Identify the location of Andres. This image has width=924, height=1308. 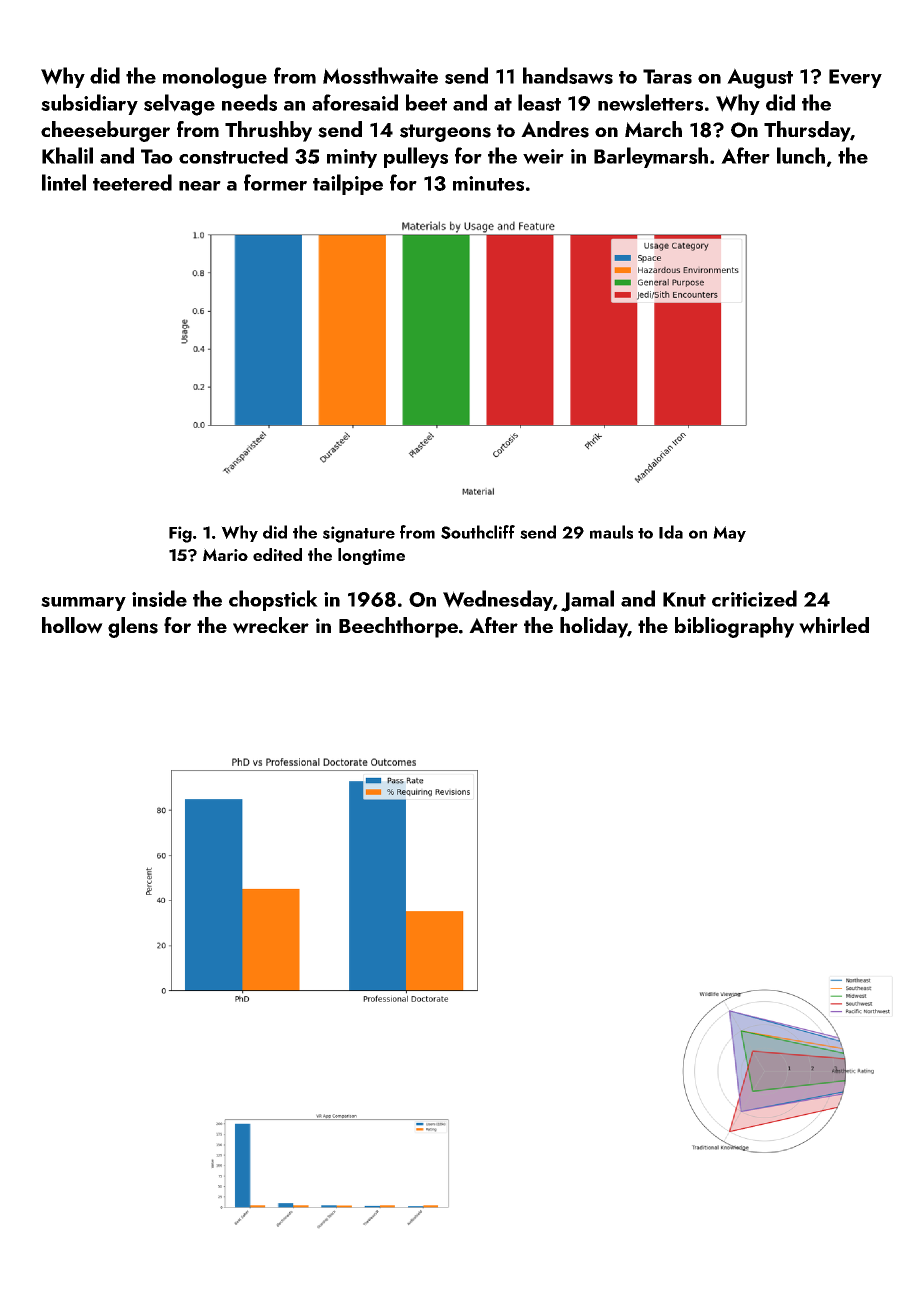
(555, 129).
